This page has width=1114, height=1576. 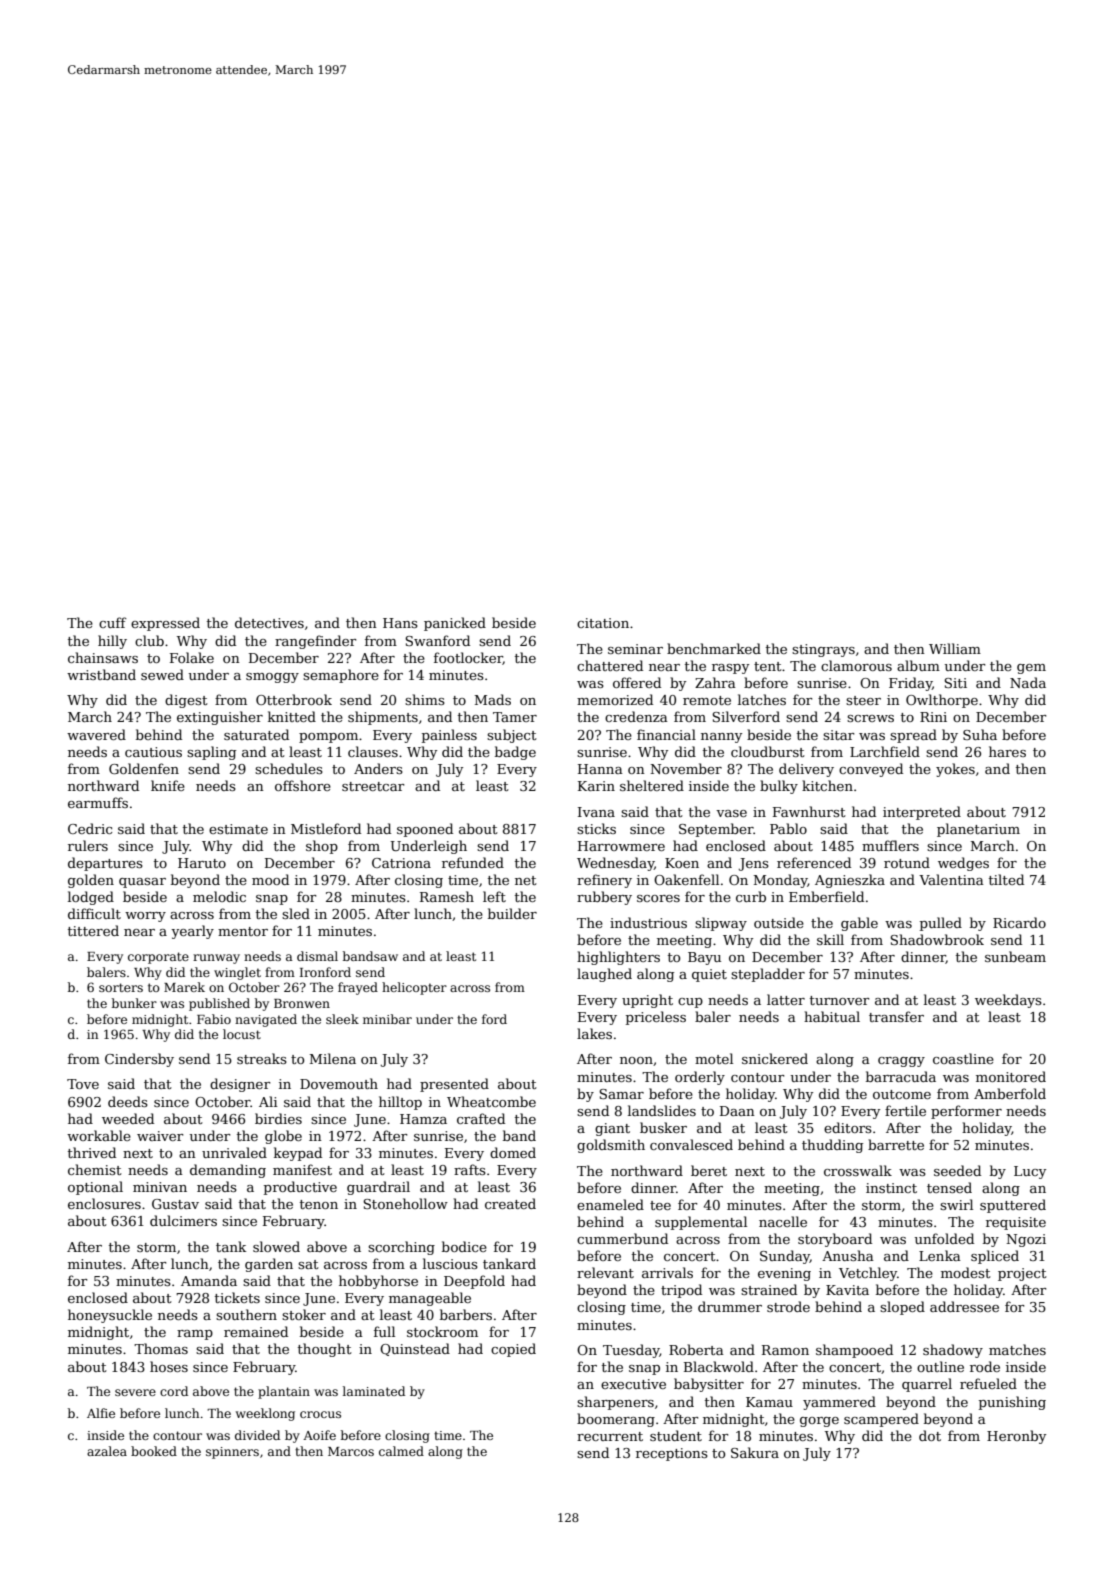 What do you see at coordinates (341, 676) in the page?
I see `semaphore` at bounding box center [341, 676].
